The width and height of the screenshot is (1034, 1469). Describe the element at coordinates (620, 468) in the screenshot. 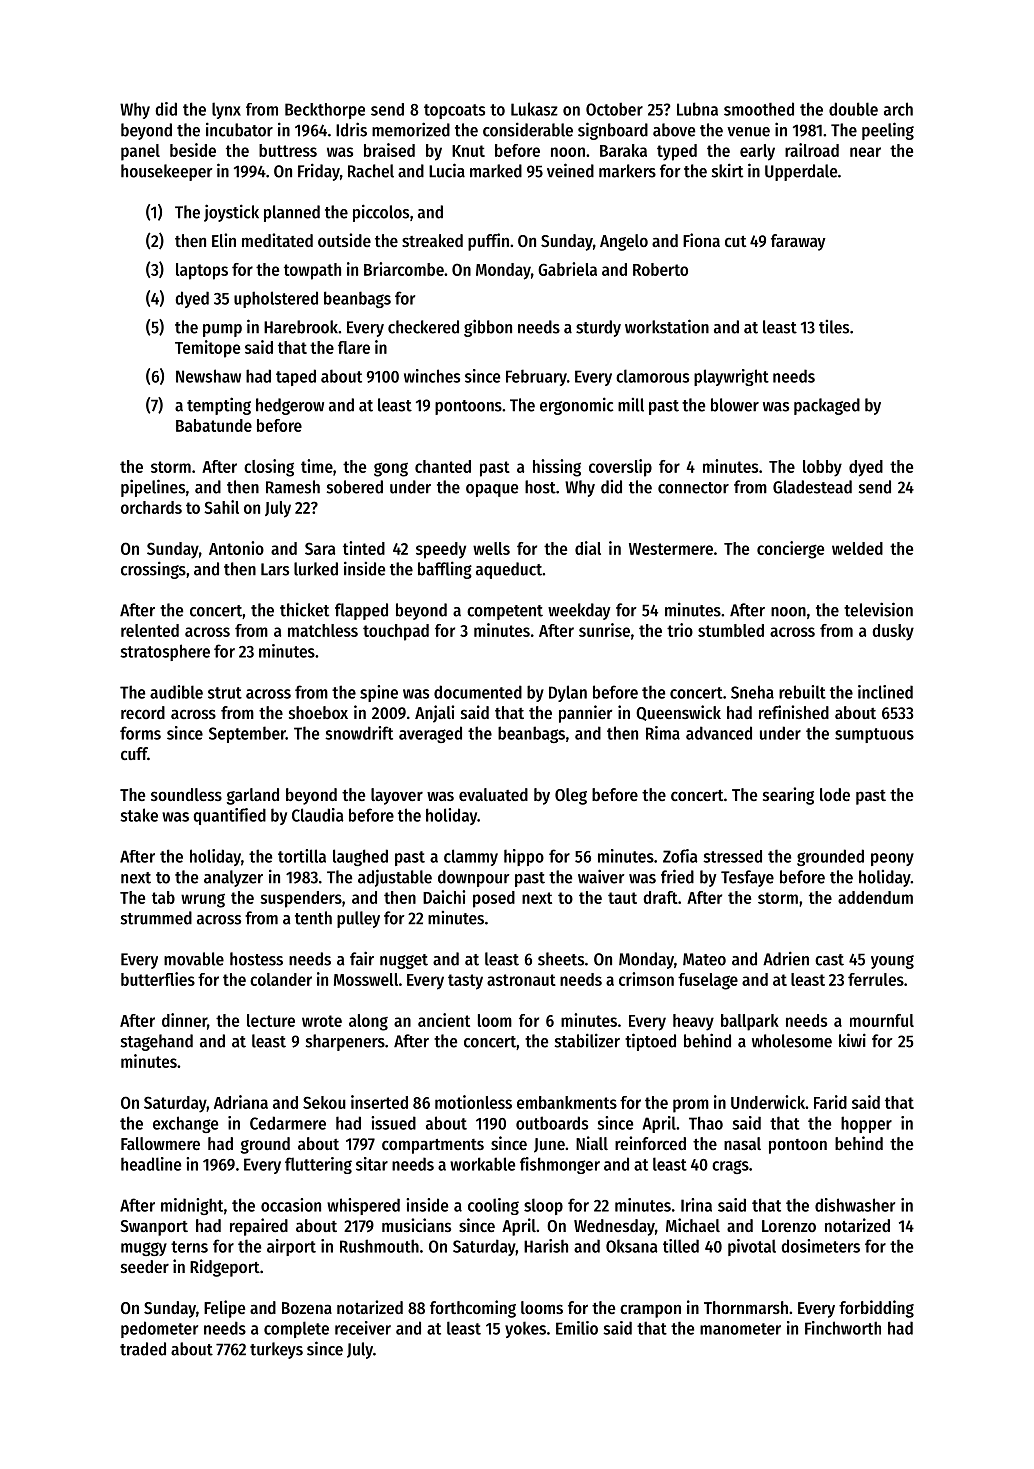

I see `coverslip` at that location.
